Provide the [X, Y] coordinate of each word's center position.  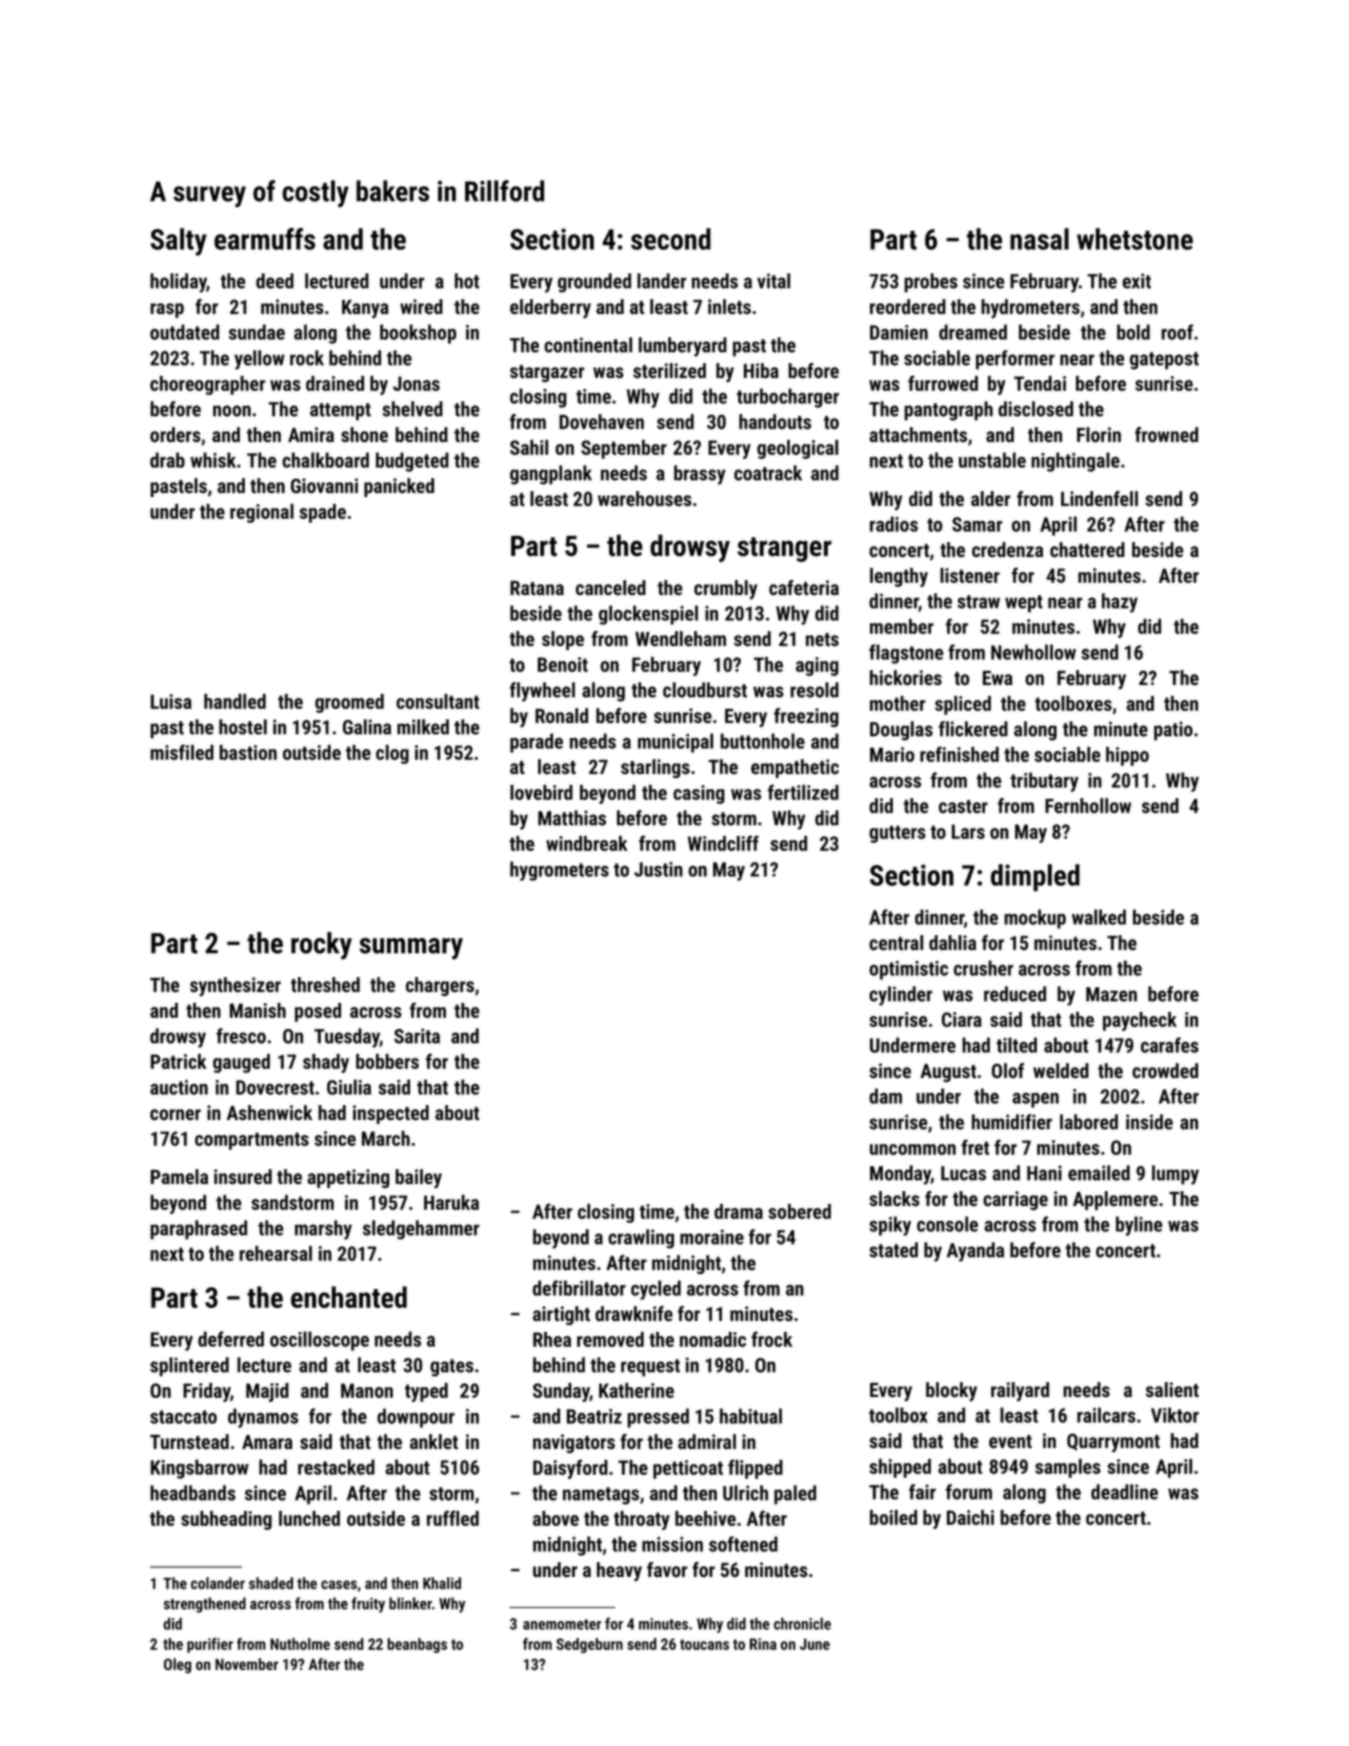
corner [175, 1114]
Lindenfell [1099, 498]
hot [467, 281]
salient [1172, 1389]
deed [275, 281]
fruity [368, 1605]
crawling [641, 1239]
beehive [705, 1518]
